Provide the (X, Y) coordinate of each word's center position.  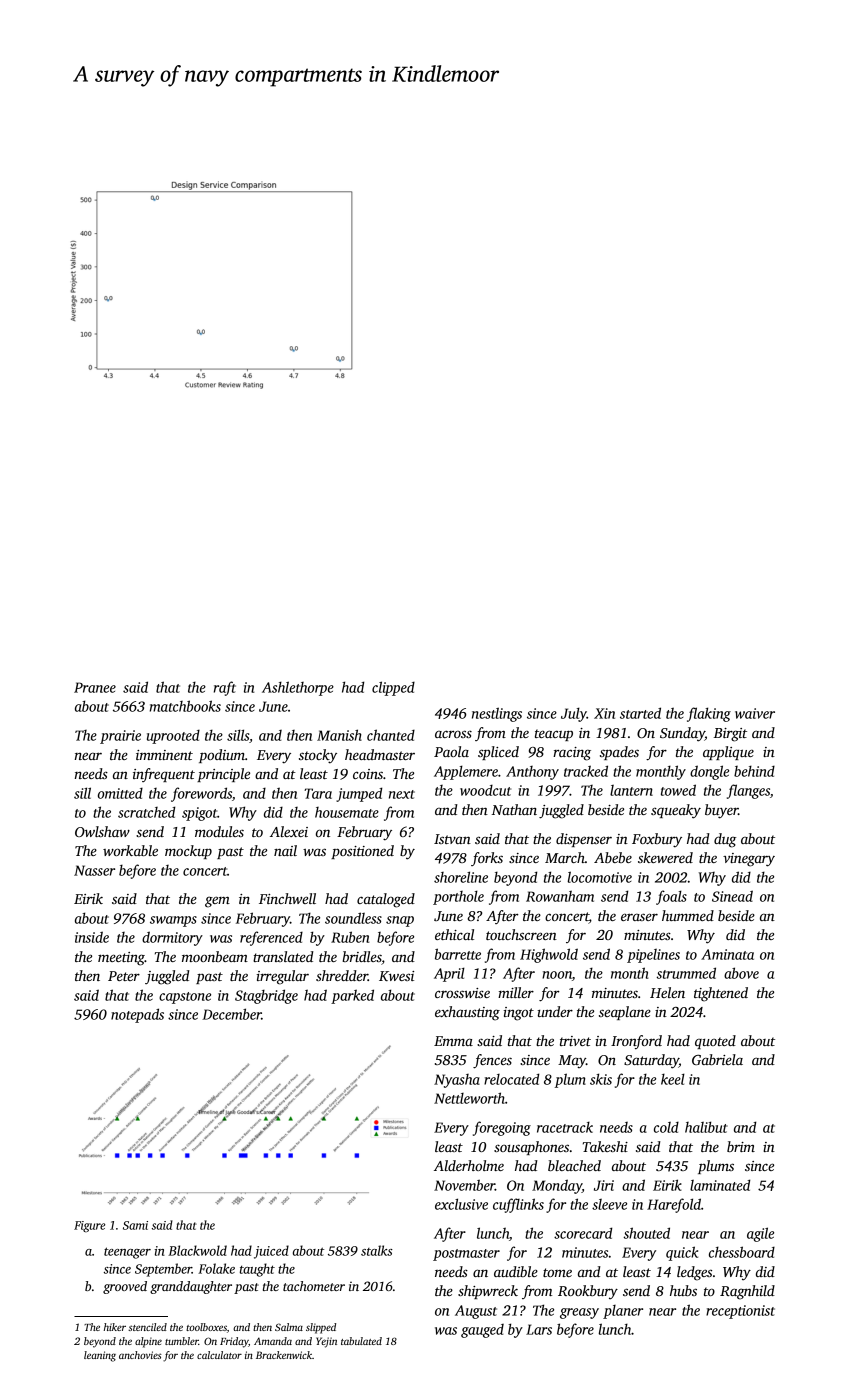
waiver (755, 713)
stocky (318, 756)
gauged (482, 1331)
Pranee (95, 687)
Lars (539, 1329)
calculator (219, 1355)
